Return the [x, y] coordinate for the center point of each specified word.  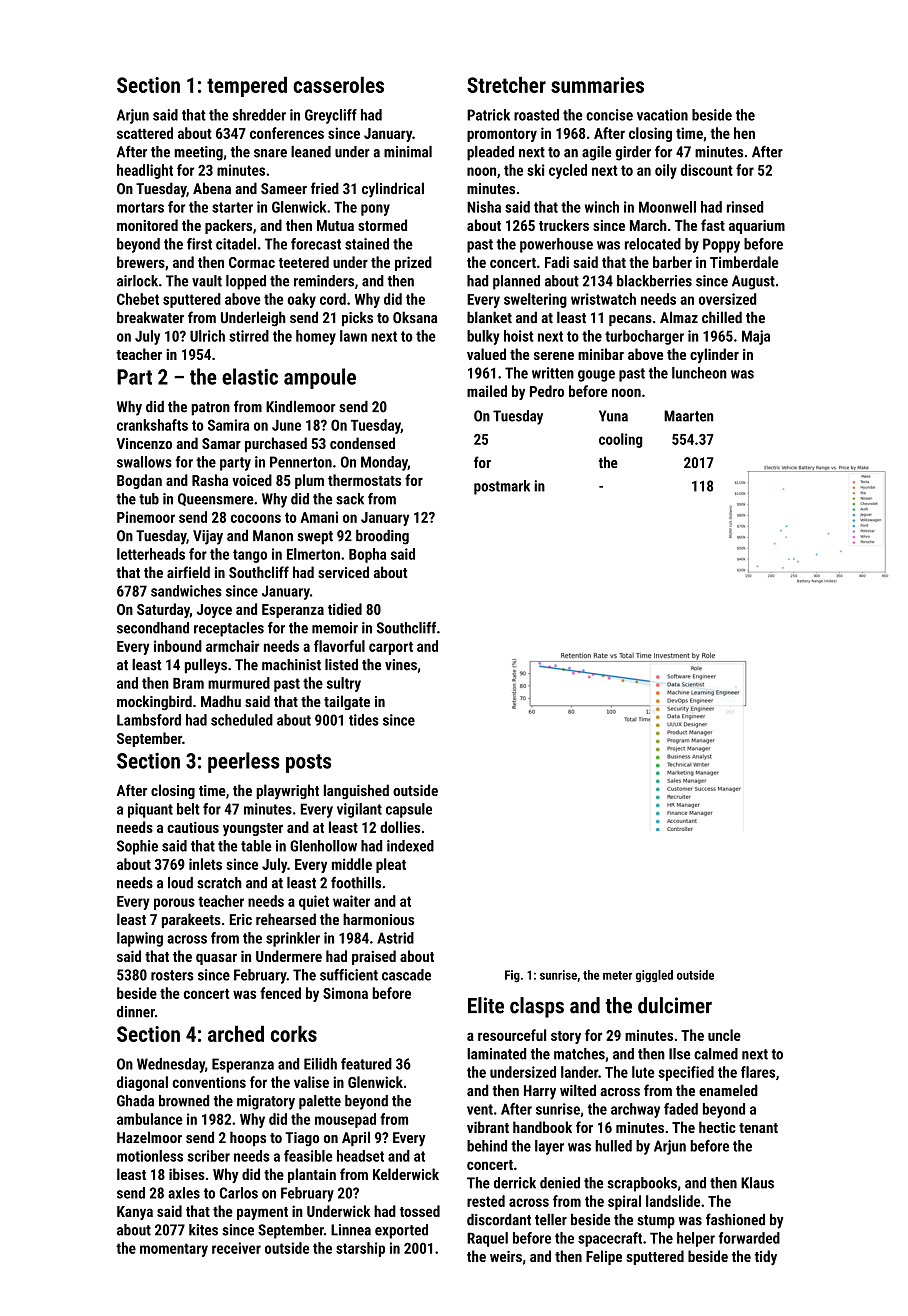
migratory [266, 1102]
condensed [362, 443]
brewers [141, 262]
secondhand [153, 628]
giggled [654, 976]
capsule [409, 810]
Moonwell [667, 207]
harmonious [378, 919]
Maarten [688, 416]
